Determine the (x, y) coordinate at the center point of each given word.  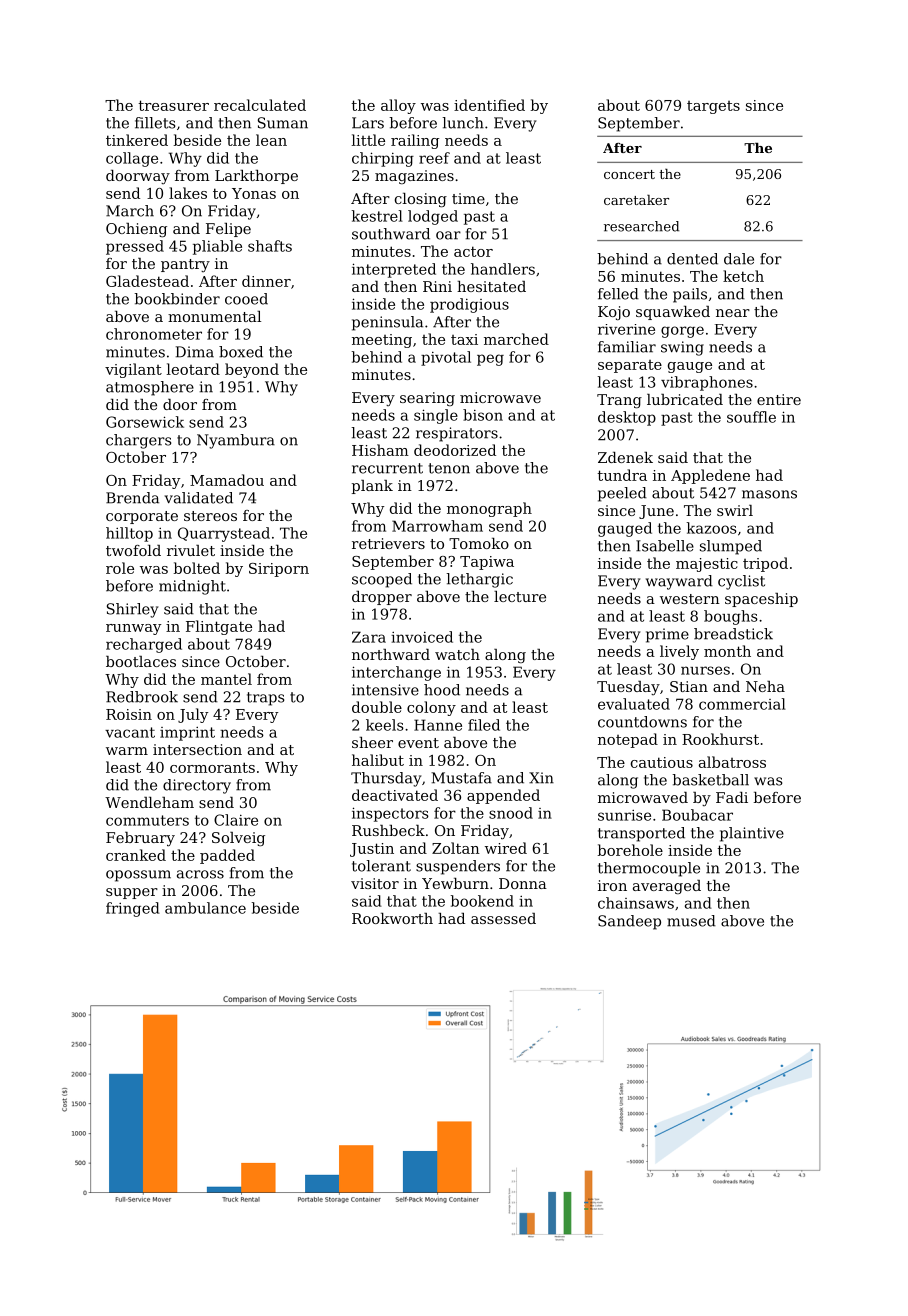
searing (427, 399)
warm (127, 751)
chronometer (154, 334)
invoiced (422, 637)
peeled (622, 494)
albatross (732, 762)
